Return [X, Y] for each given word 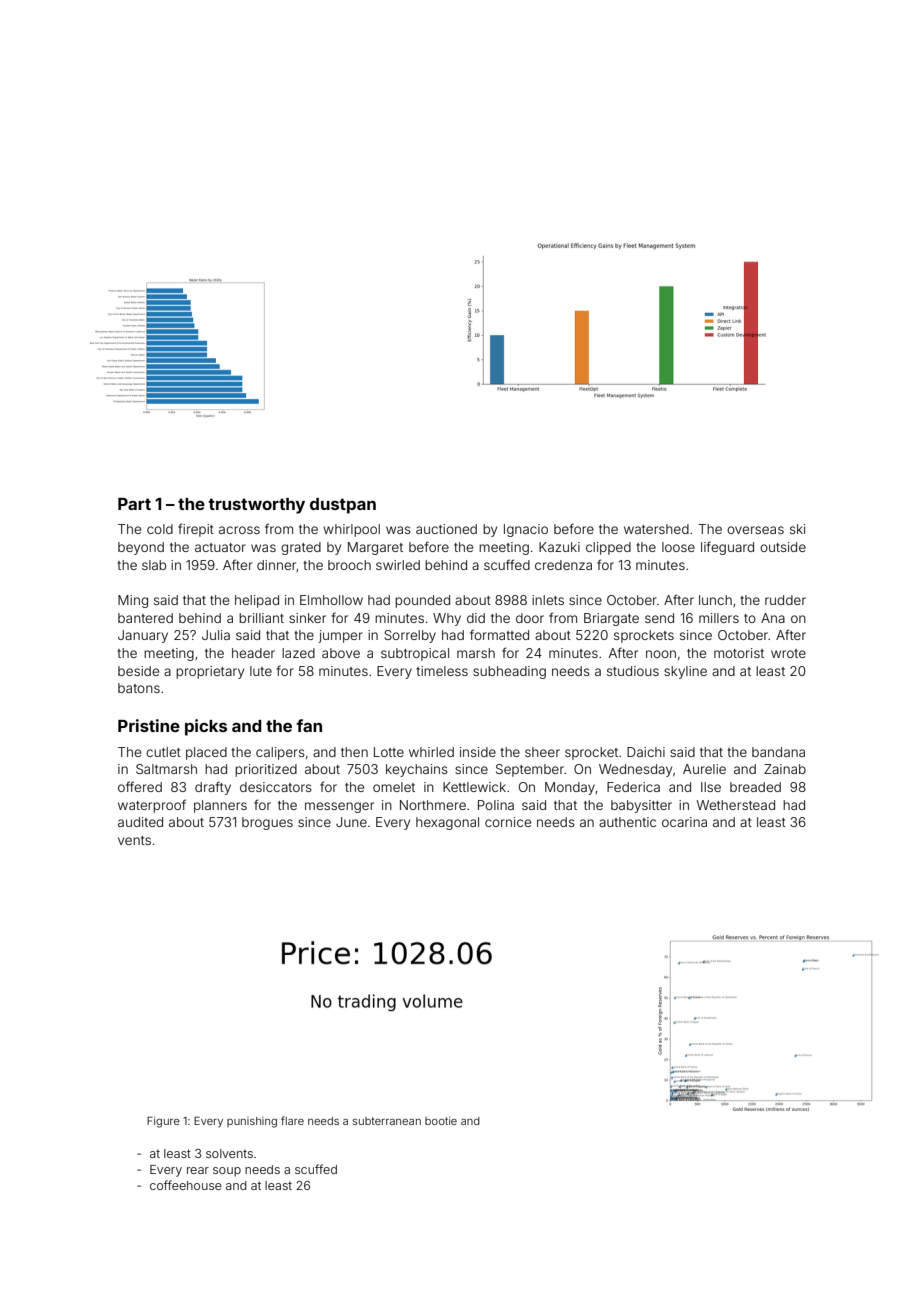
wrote [788, 653]
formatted [499, 634]
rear [198, 1170]
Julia [216, 635]
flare [292, 1120]
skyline [685, 672]
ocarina [684, 822]
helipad [257, 601]
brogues [267, 823]
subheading [509, 672]
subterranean [387, 1121]
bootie [441, 1121]
